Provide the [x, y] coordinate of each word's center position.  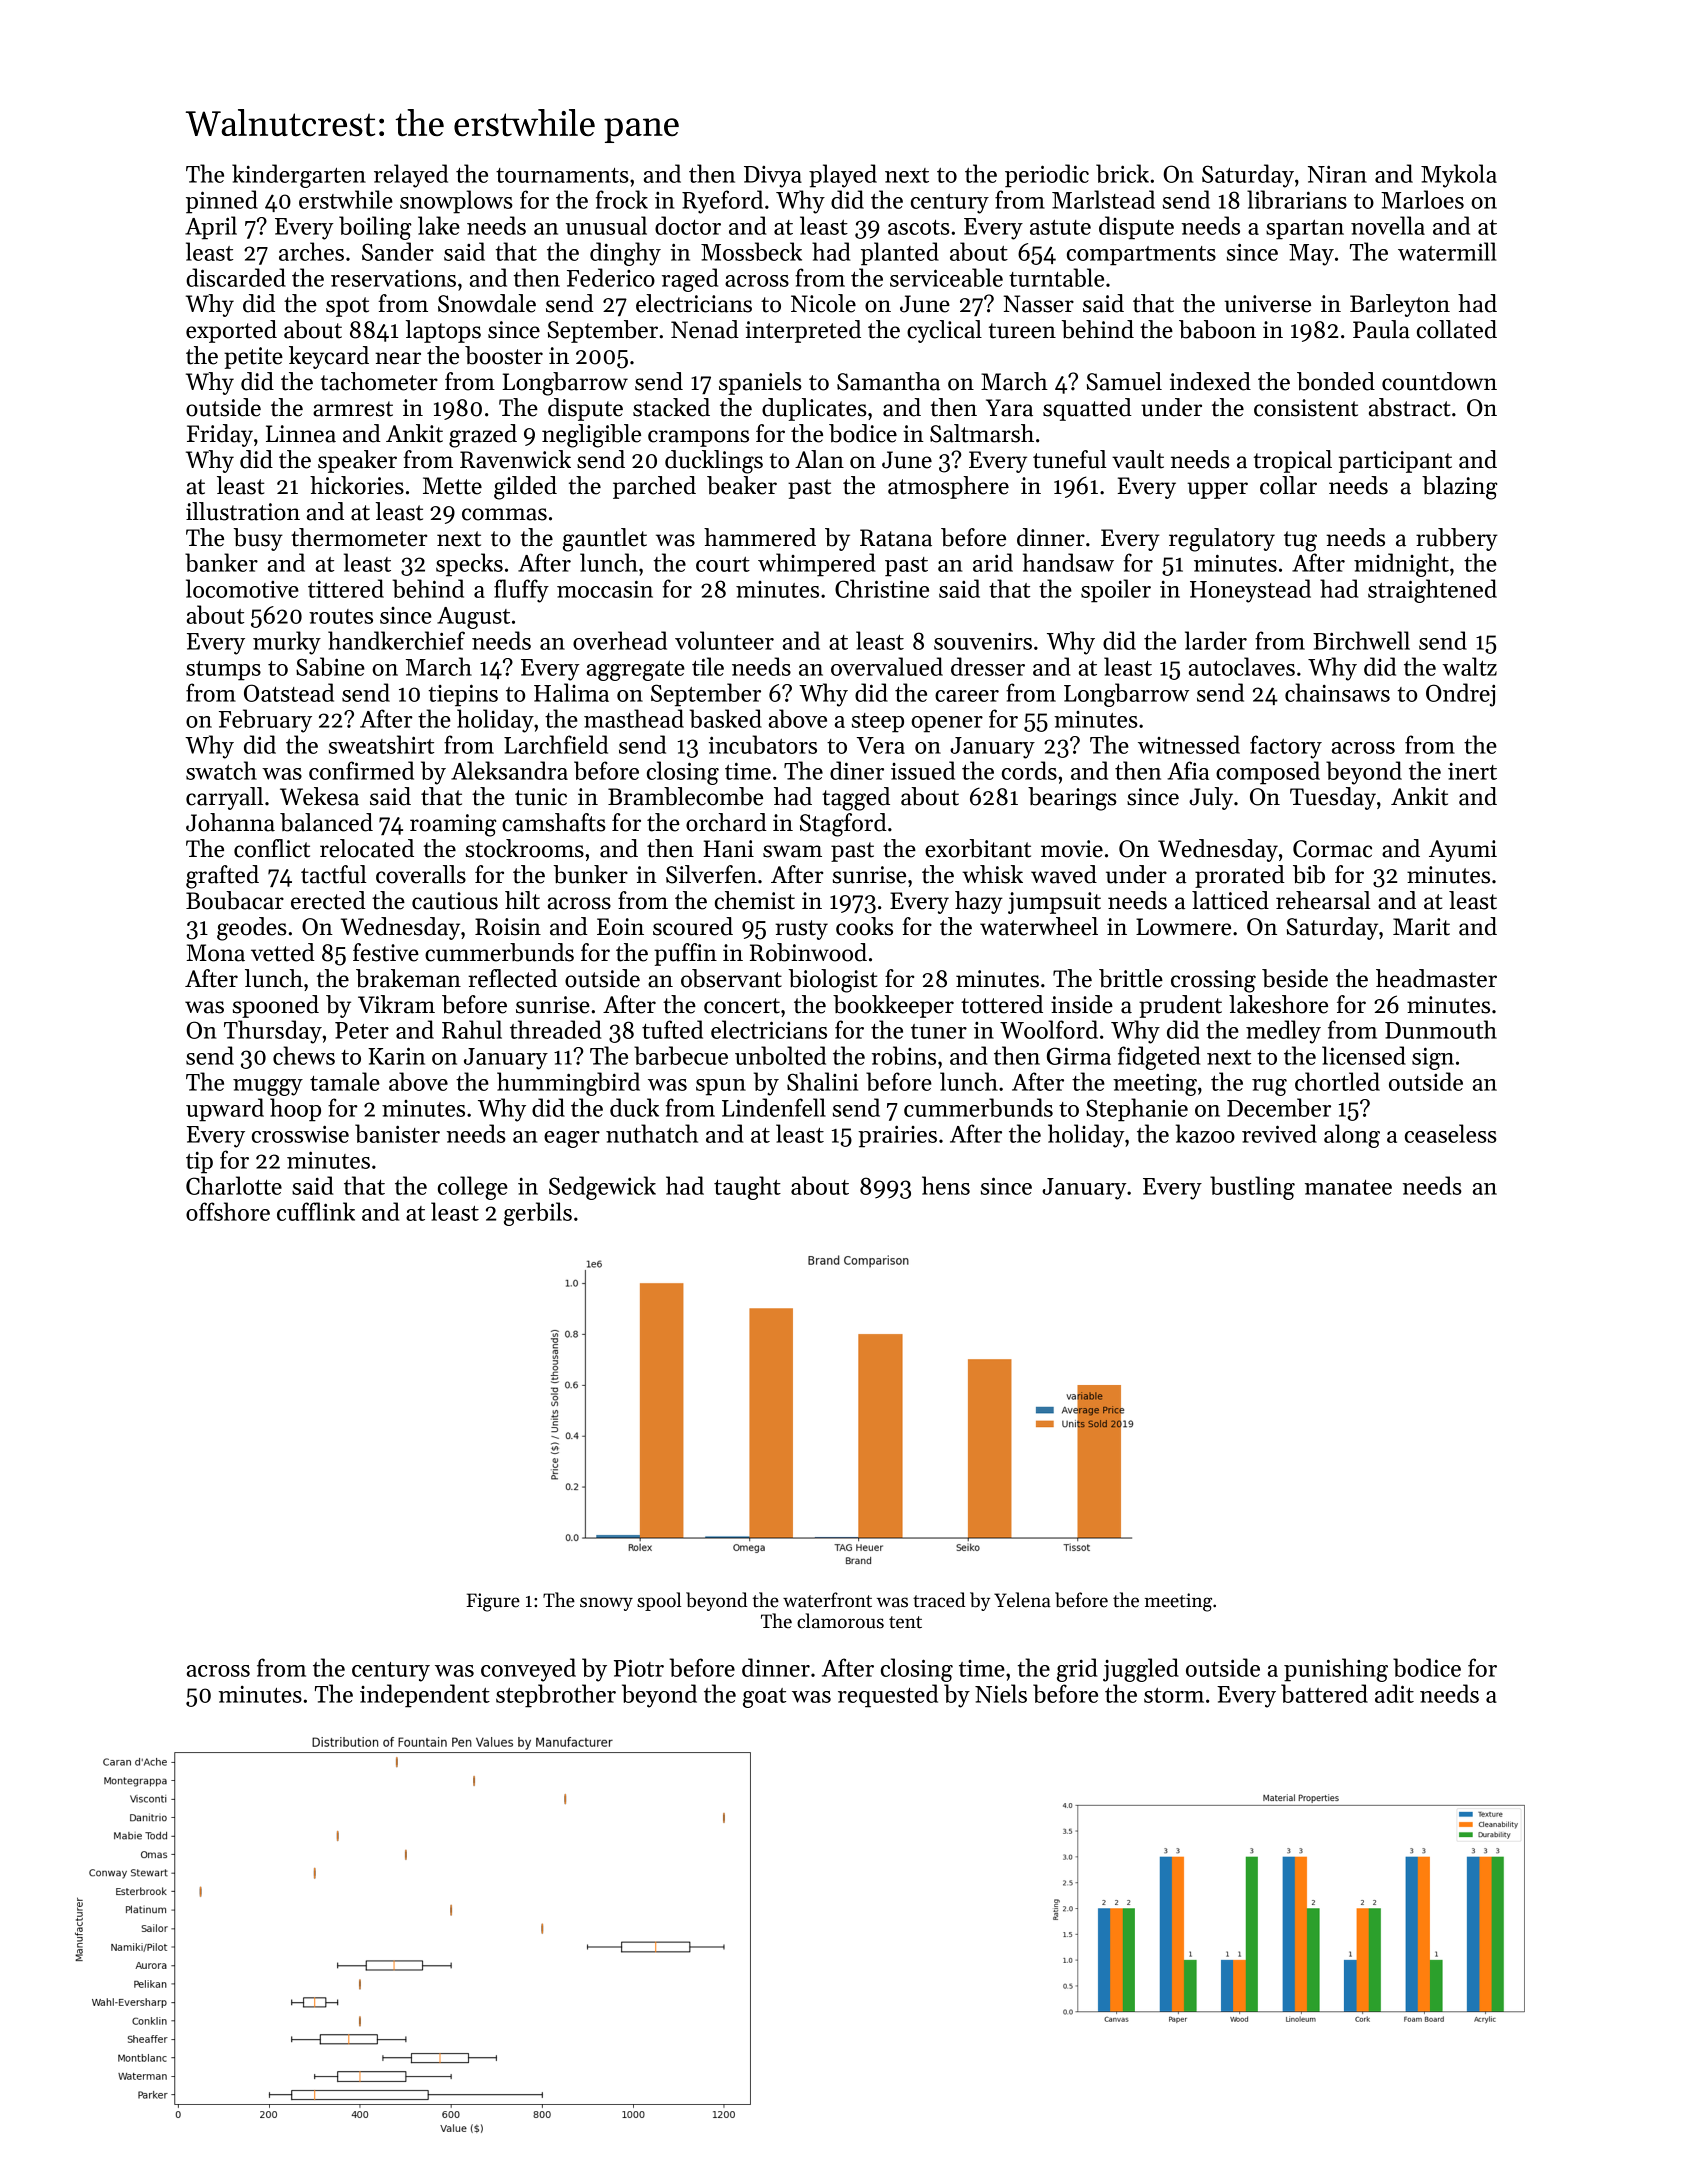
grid [1077, 1670]
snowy [606, 1604]
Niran [1337, 174]
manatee [1348, 1187]
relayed [411, 176]
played [843, 176]
